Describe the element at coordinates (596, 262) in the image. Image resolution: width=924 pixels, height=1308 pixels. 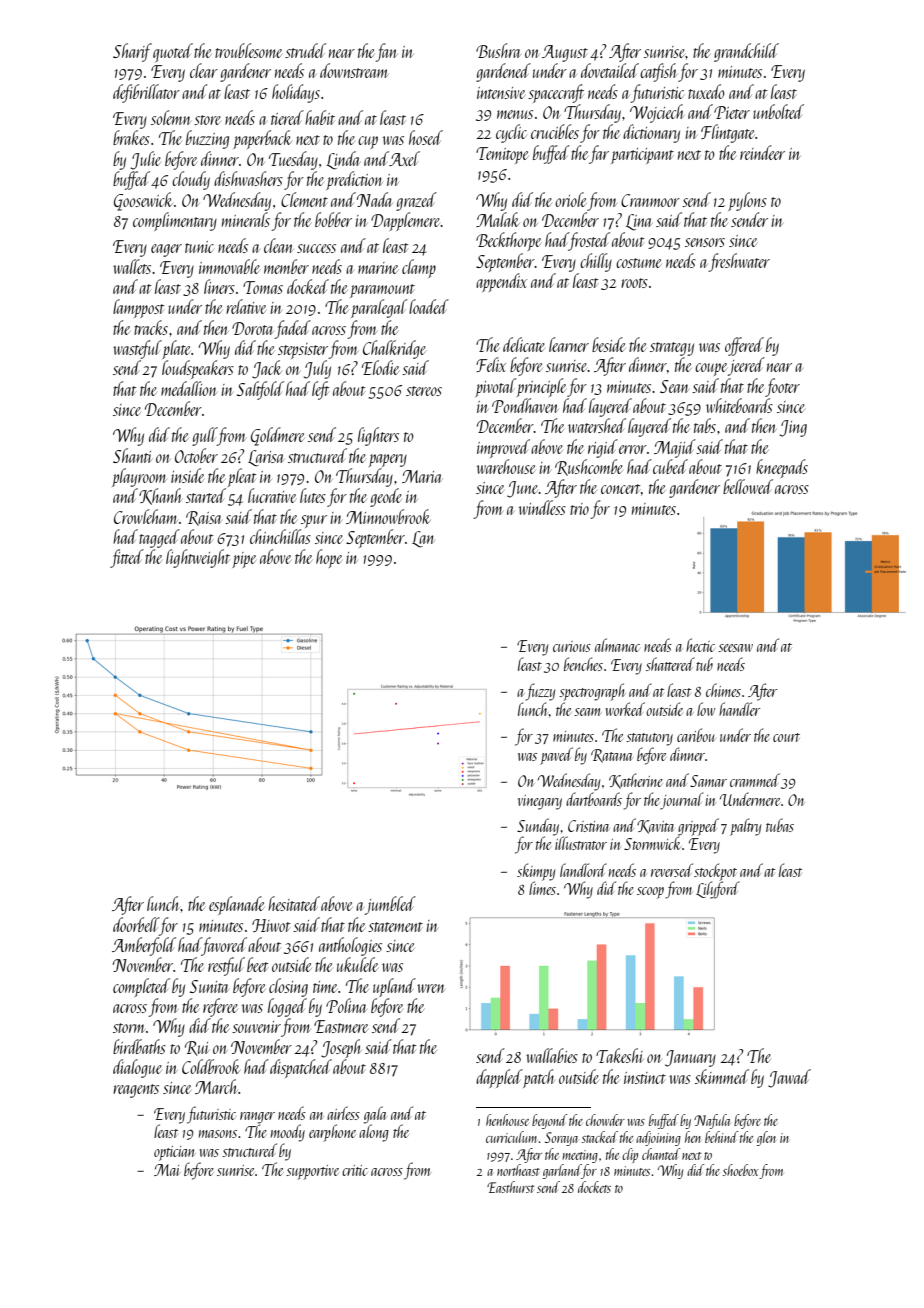
I see `chilly` at that location.
